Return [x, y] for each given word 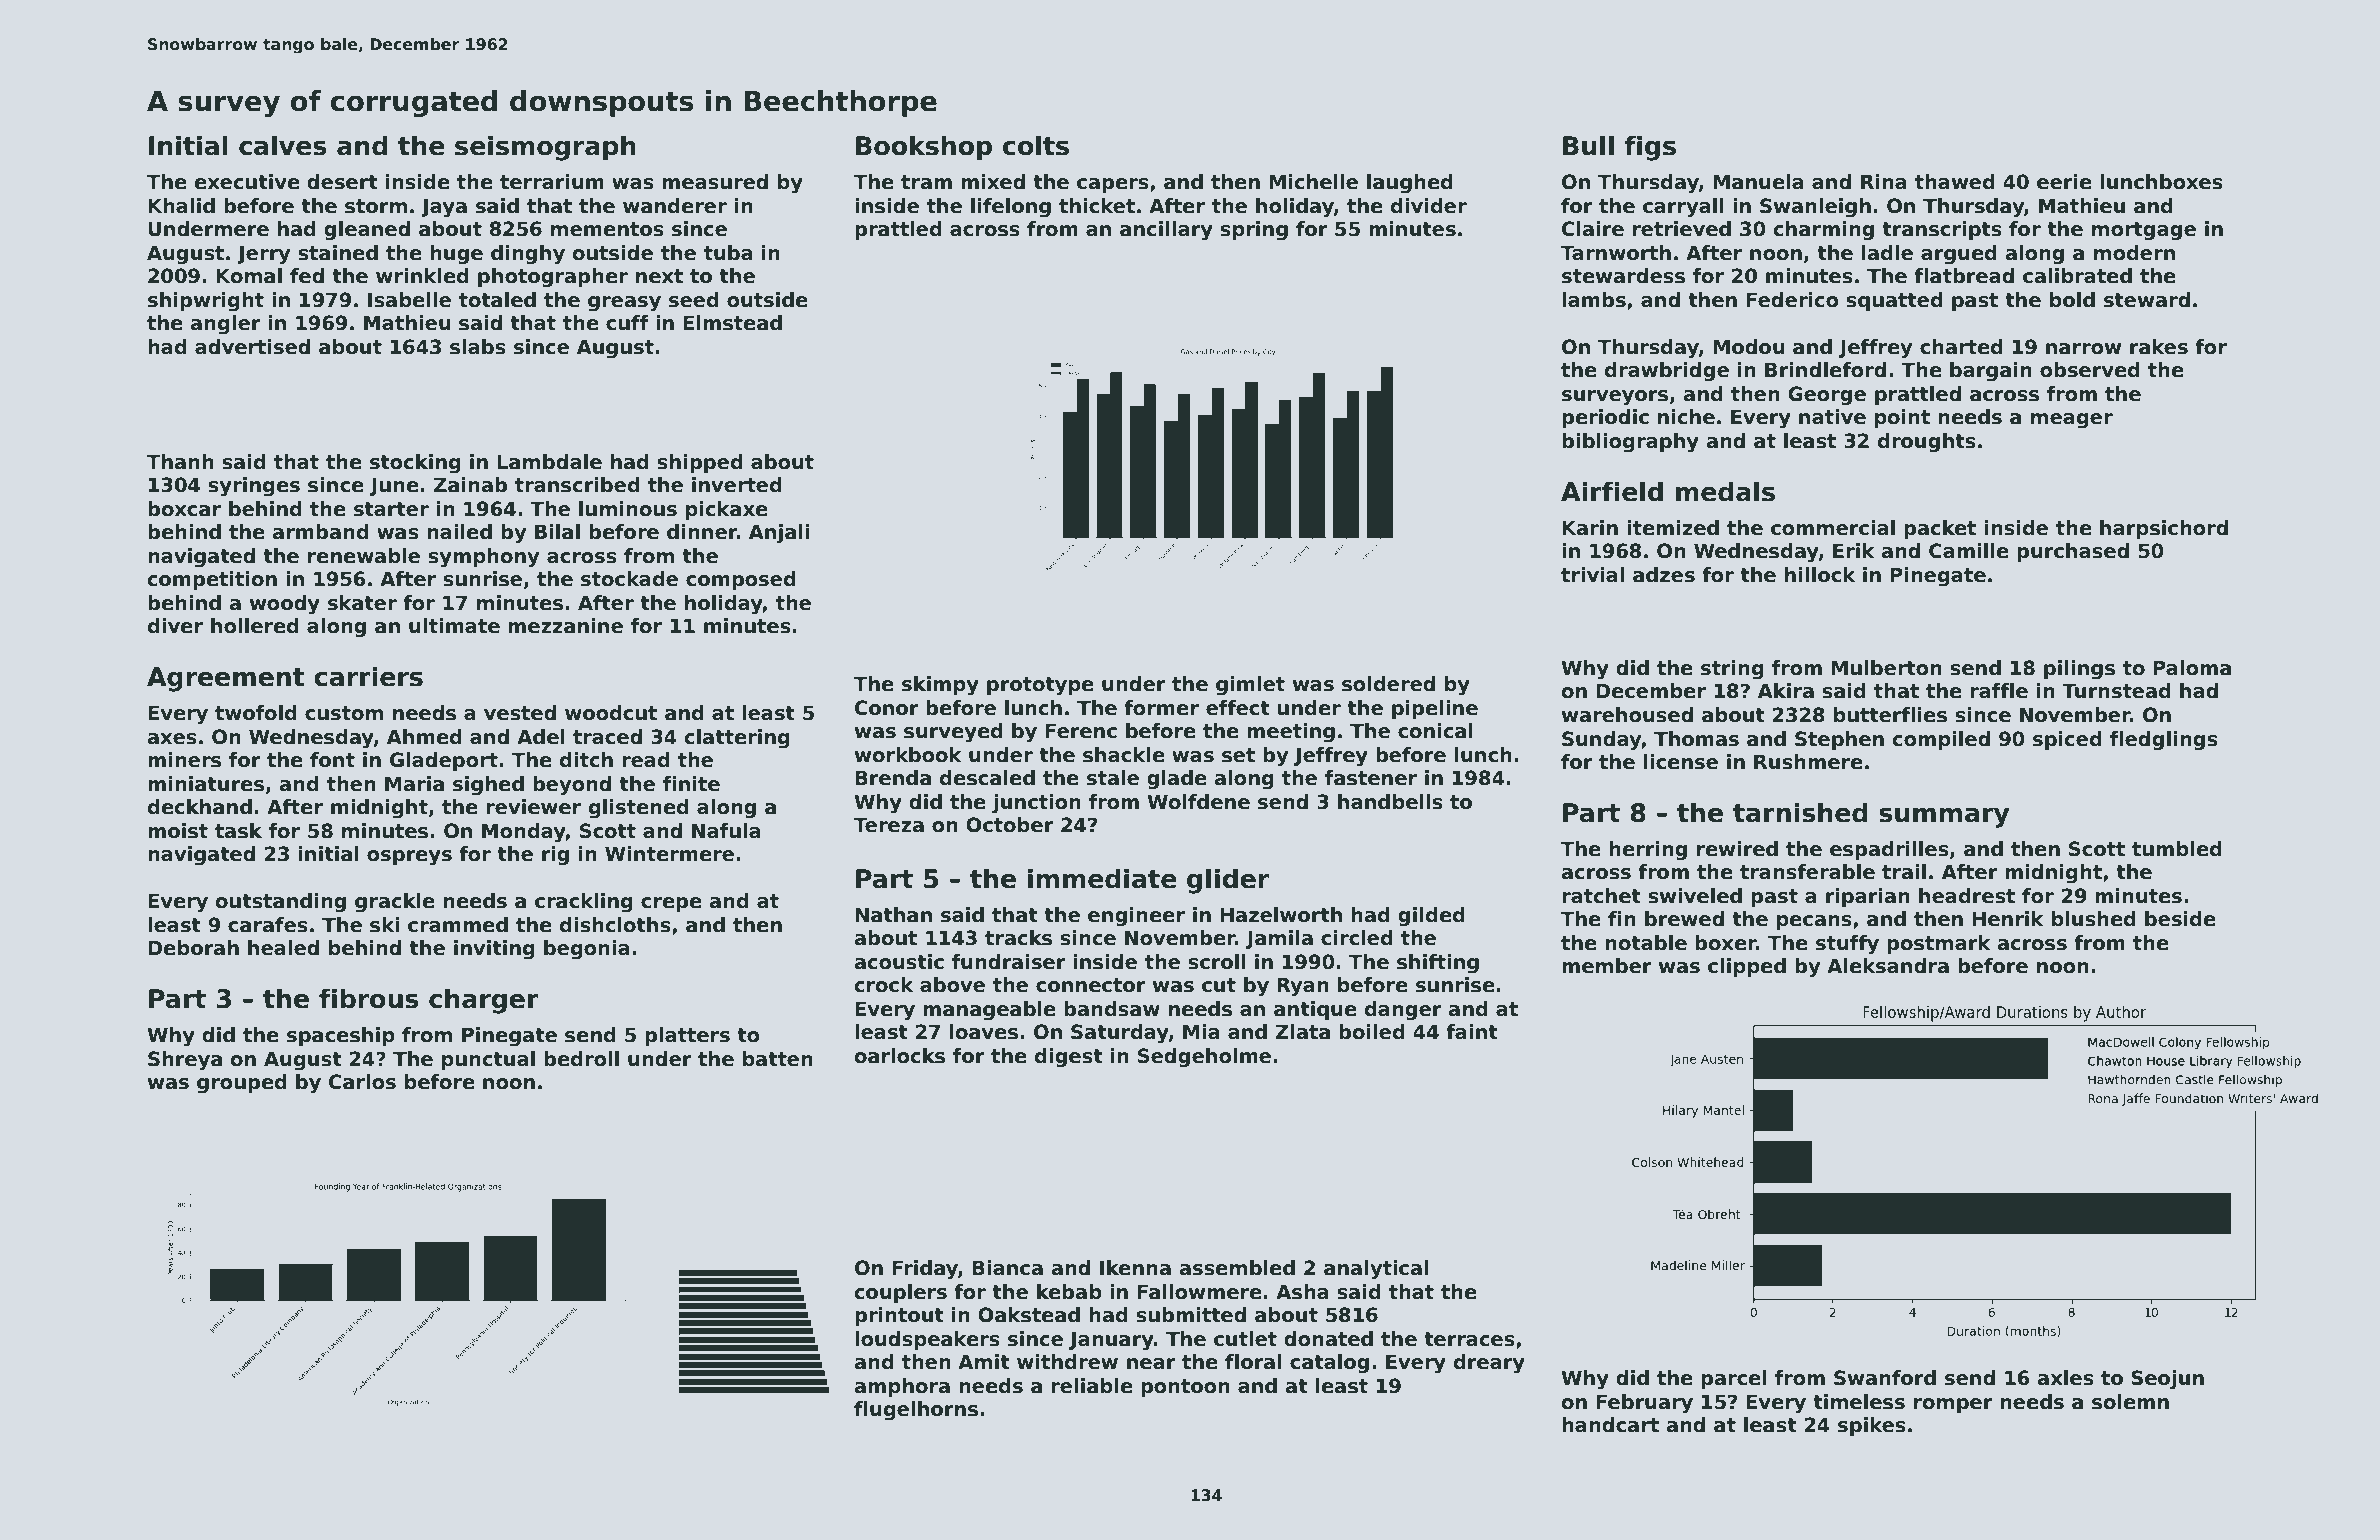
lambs [1594, 300]
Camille [1969, 551]
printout [899, 1316]
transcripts [1942, 230]
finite [691, 784]
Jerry [263, 255]
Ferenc [1081, 731]
